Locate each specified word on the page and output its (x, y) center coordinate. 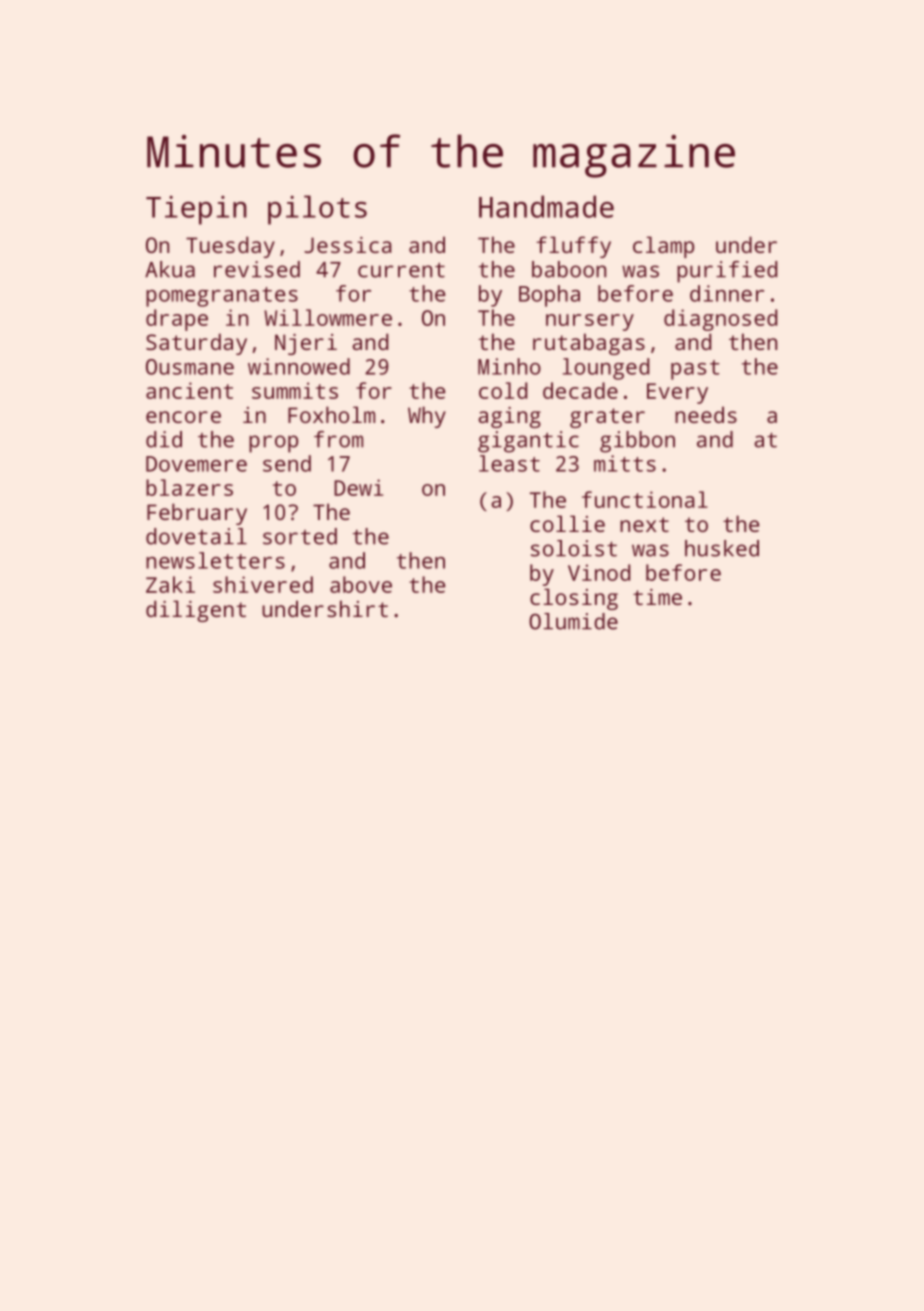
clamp (663, 247)
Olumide (573, 621)
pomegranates (222, 297)
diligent (196, 611)
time (657, 597)
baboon (569, 269)
